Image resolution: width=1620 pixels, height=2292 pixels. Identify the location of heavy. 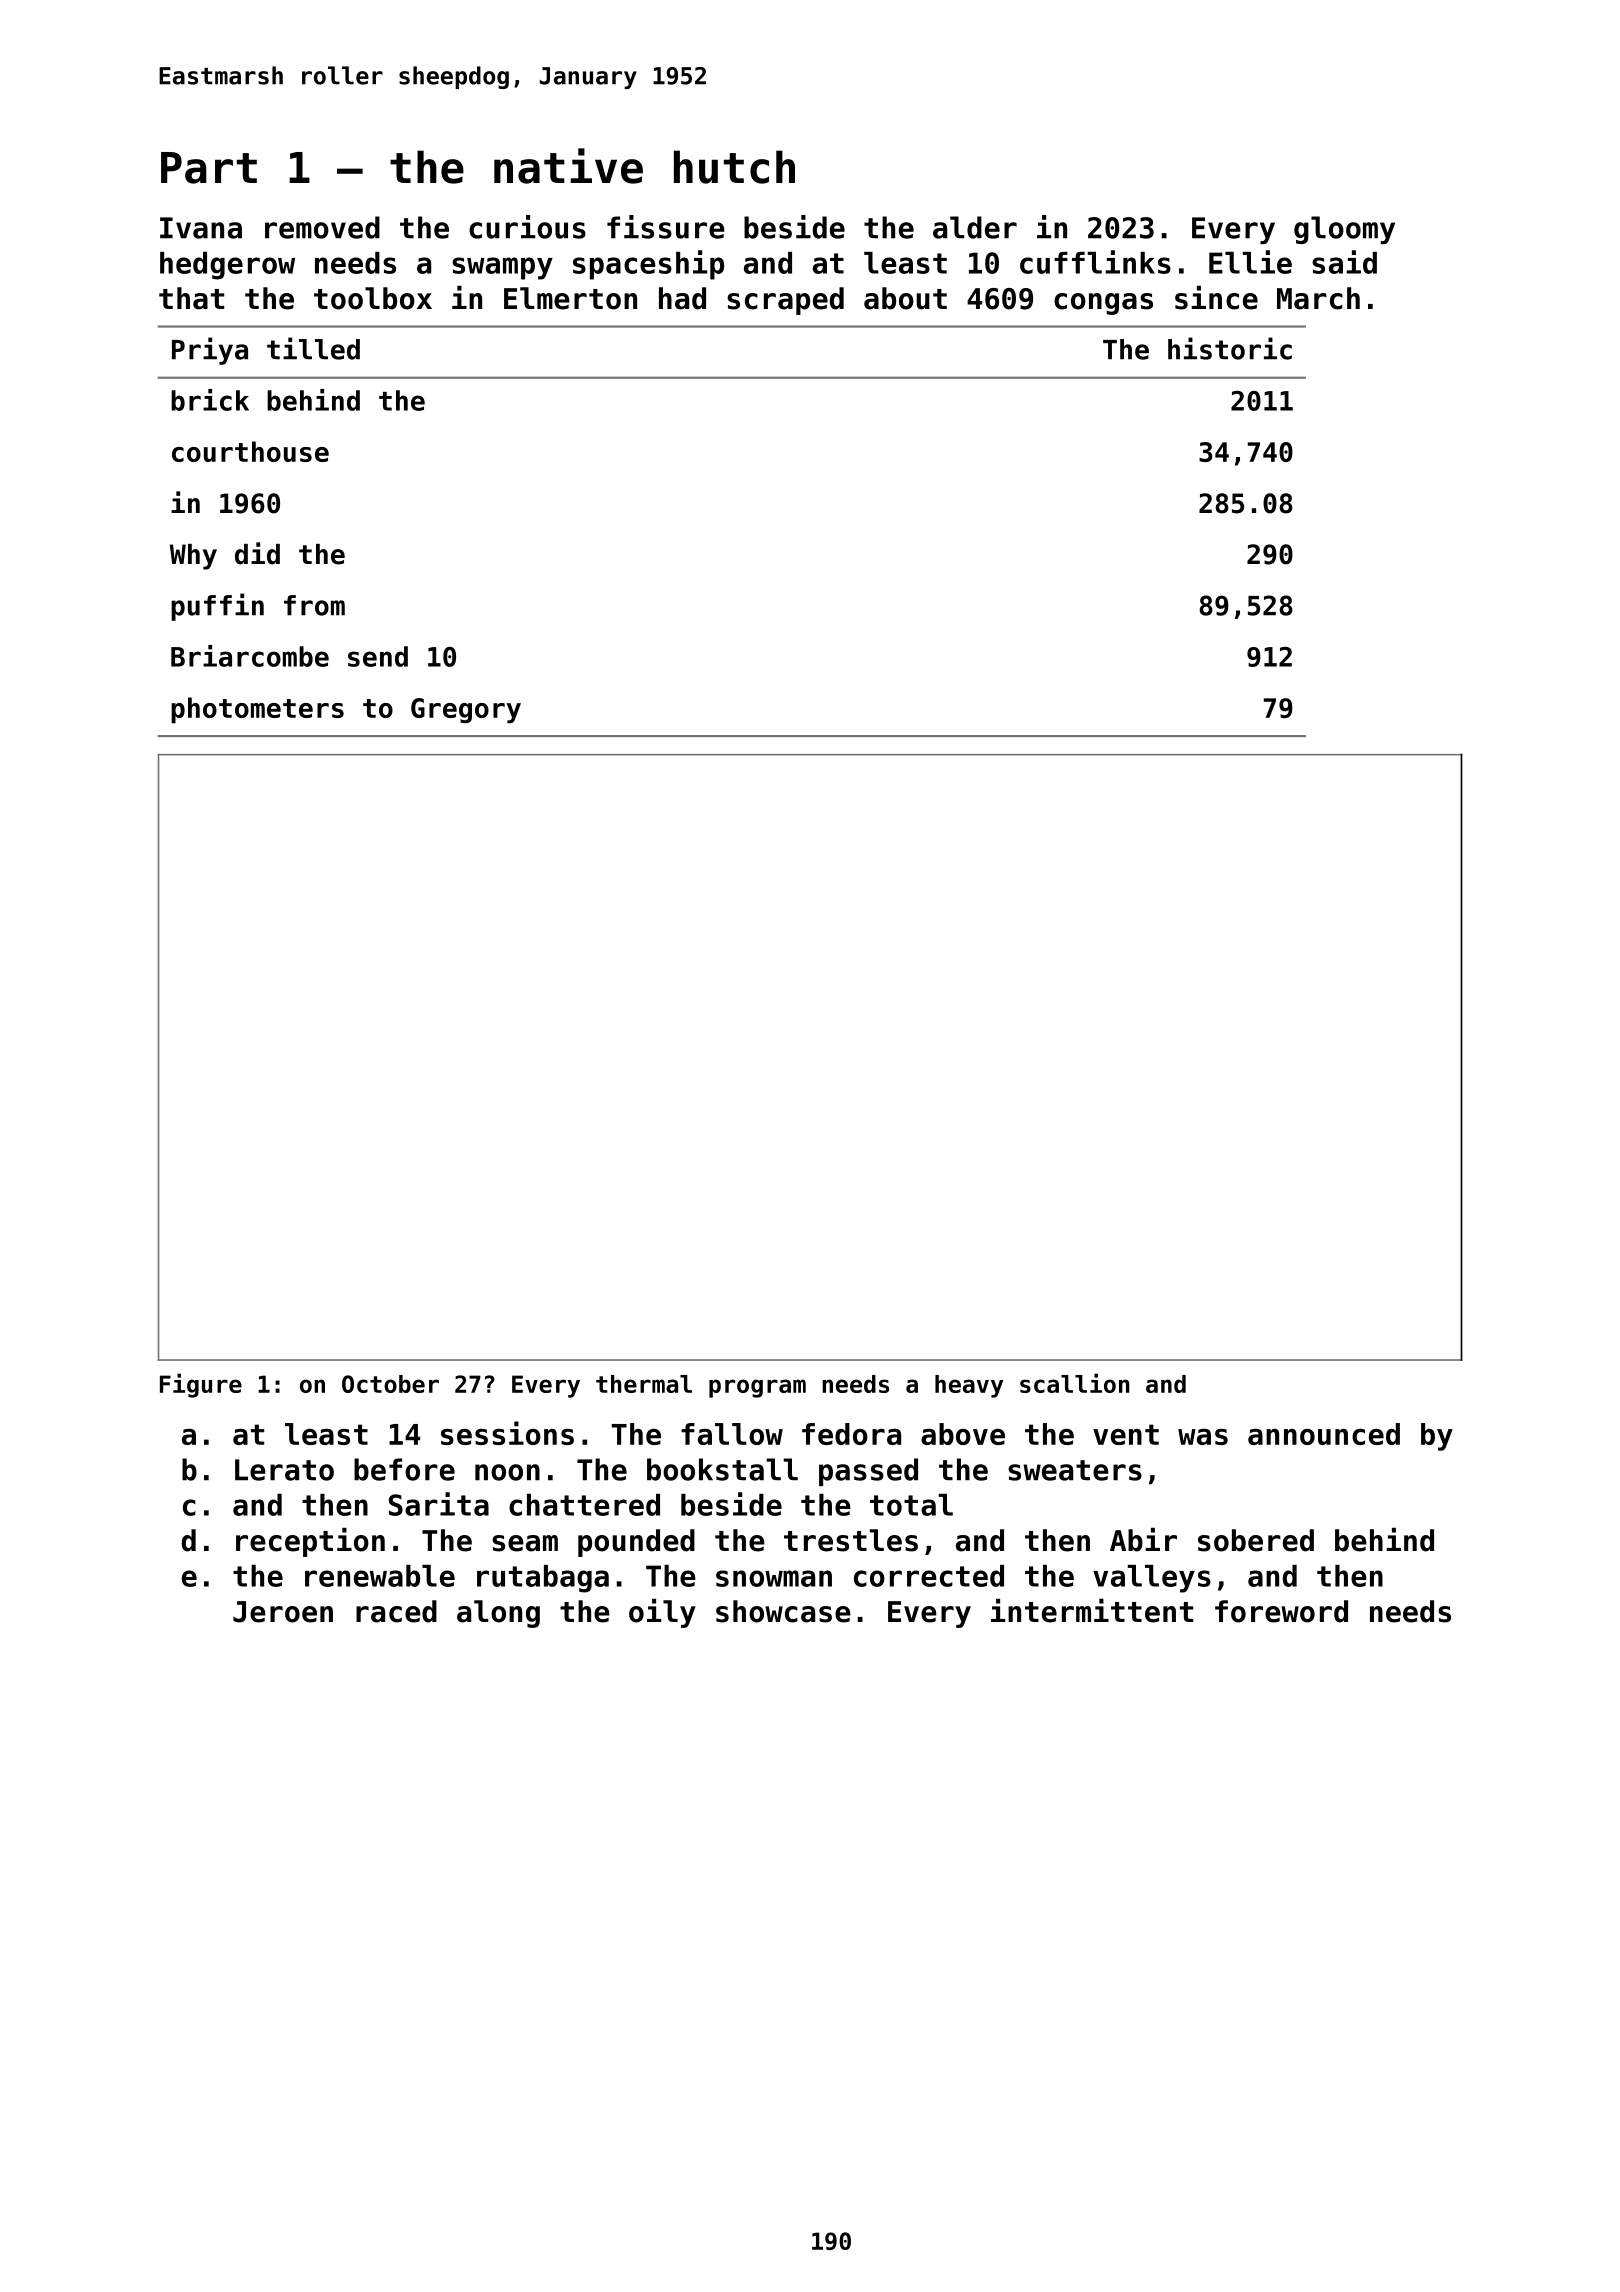
(969, 1386).
